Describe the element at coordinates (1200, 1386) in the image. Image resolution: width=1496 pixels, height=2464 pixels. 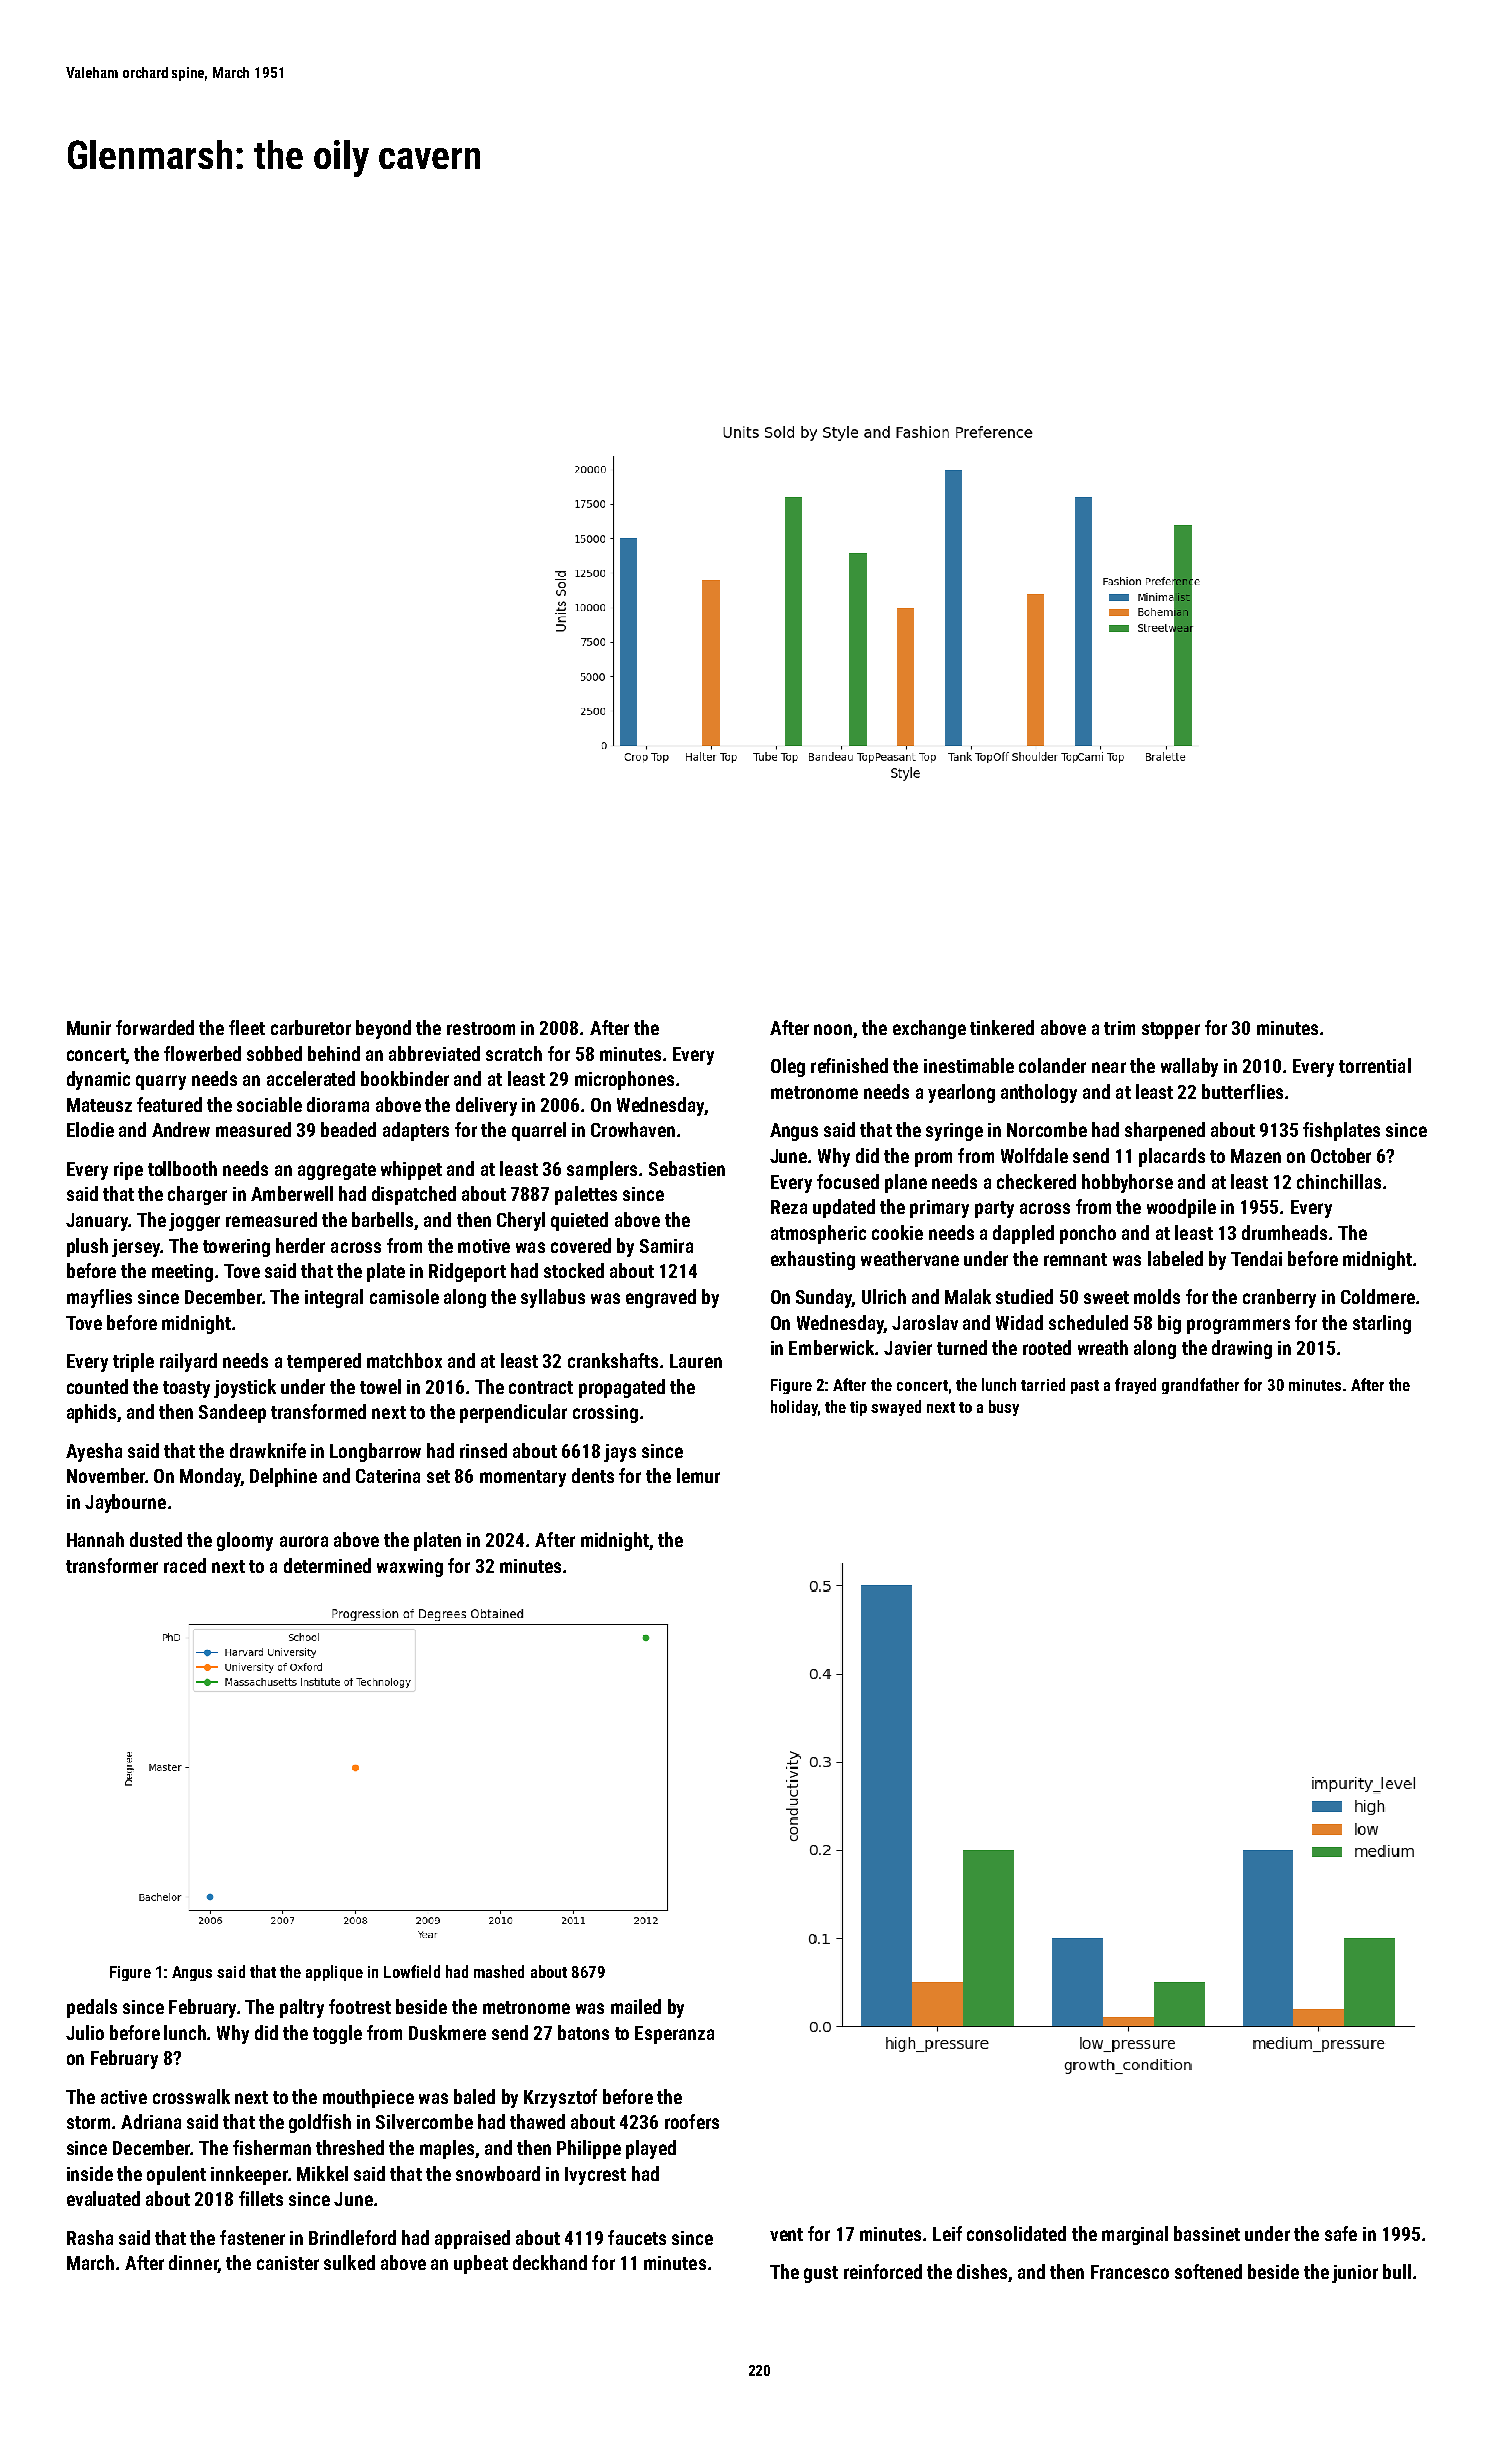
I see `grandfather` at that location.
